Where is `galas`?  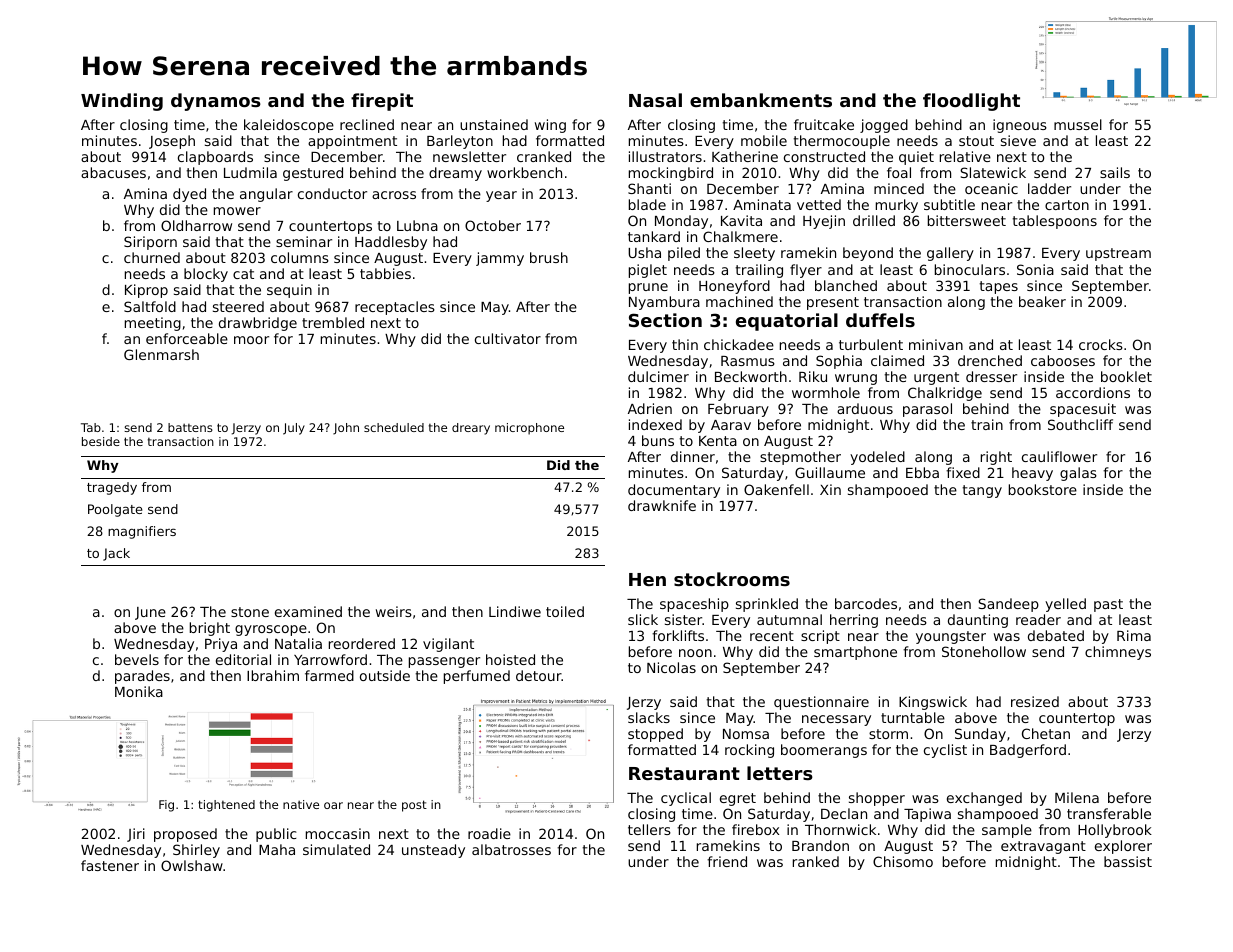
galas is located at coordinates (1078, 474).
